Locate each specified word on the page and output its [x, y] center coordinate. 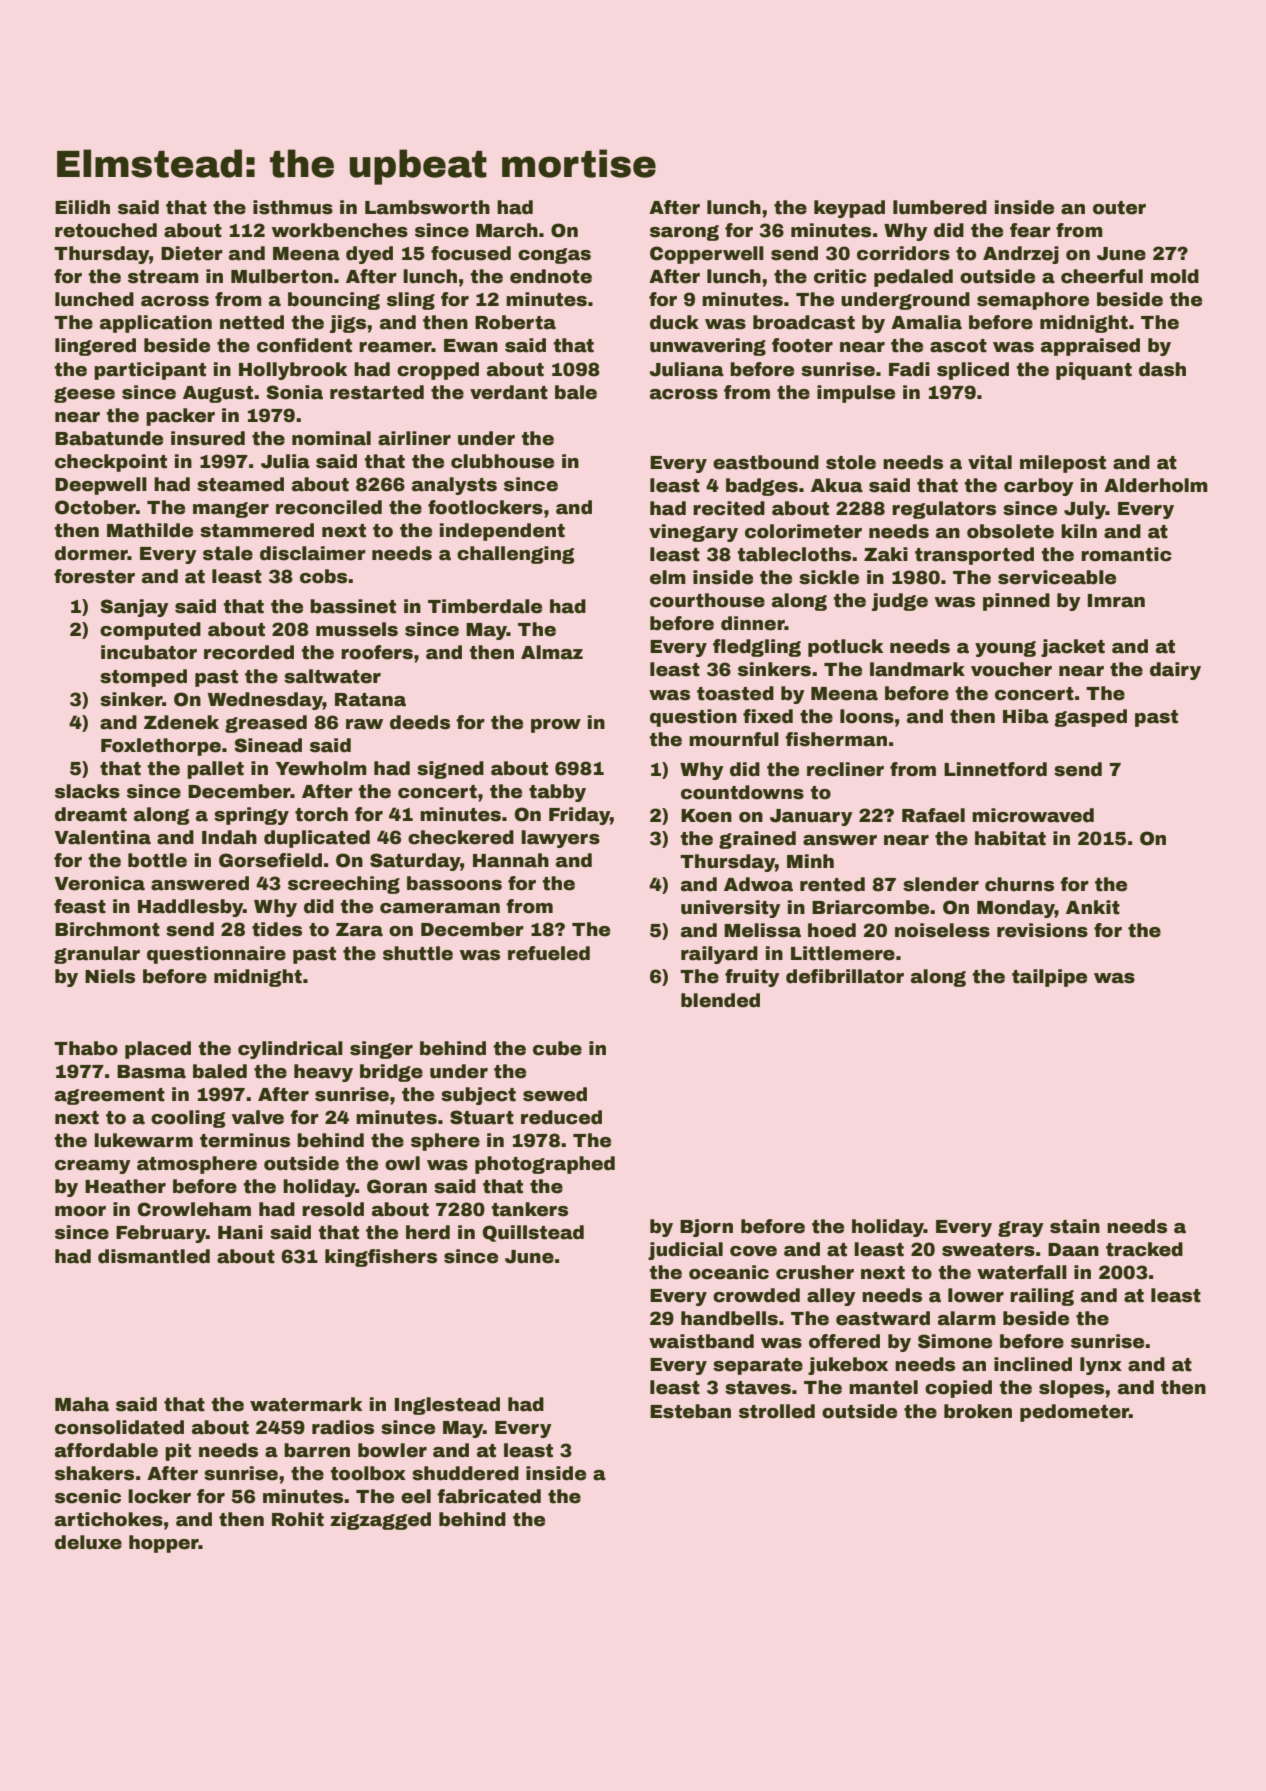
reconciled [329, 507]
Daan [1073, 1250]
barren [317, 1450]
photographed [545, 1165]
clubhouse [502, 461]
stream [163, 277]
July [1085, 510]
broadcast [804, 322]
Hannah [511, 860]
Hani [240, 1232]
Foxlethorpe [161, 747]
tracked [1144, 1249]
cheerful [1102, 276]
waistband [701, 1341]
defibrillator [845, 976]
